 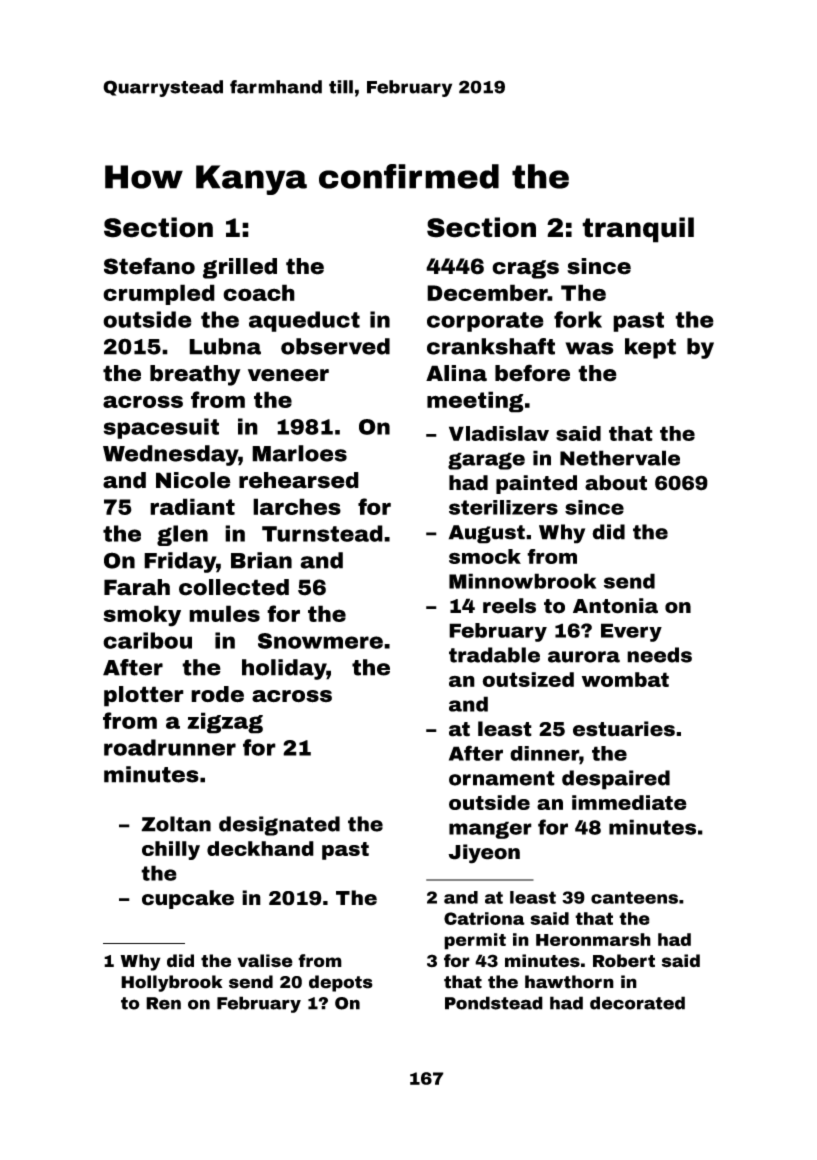 I want to click on Stefano, so click(x=149, y=266).
